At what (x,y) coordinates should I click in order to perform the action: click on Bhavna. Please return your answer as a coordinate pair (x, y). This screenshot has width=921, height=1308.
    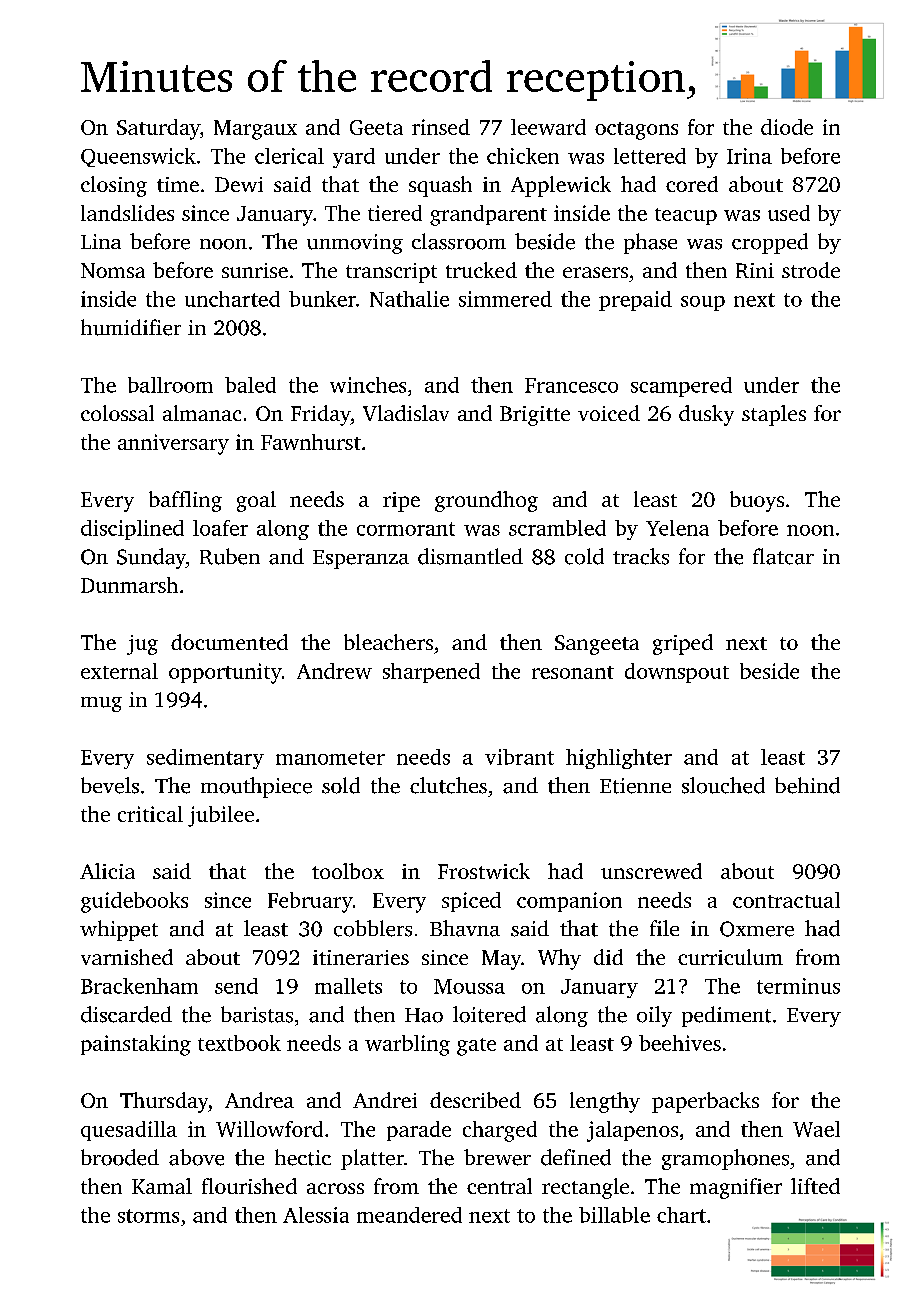
    Looking at the image, I should click on (465, 928).
